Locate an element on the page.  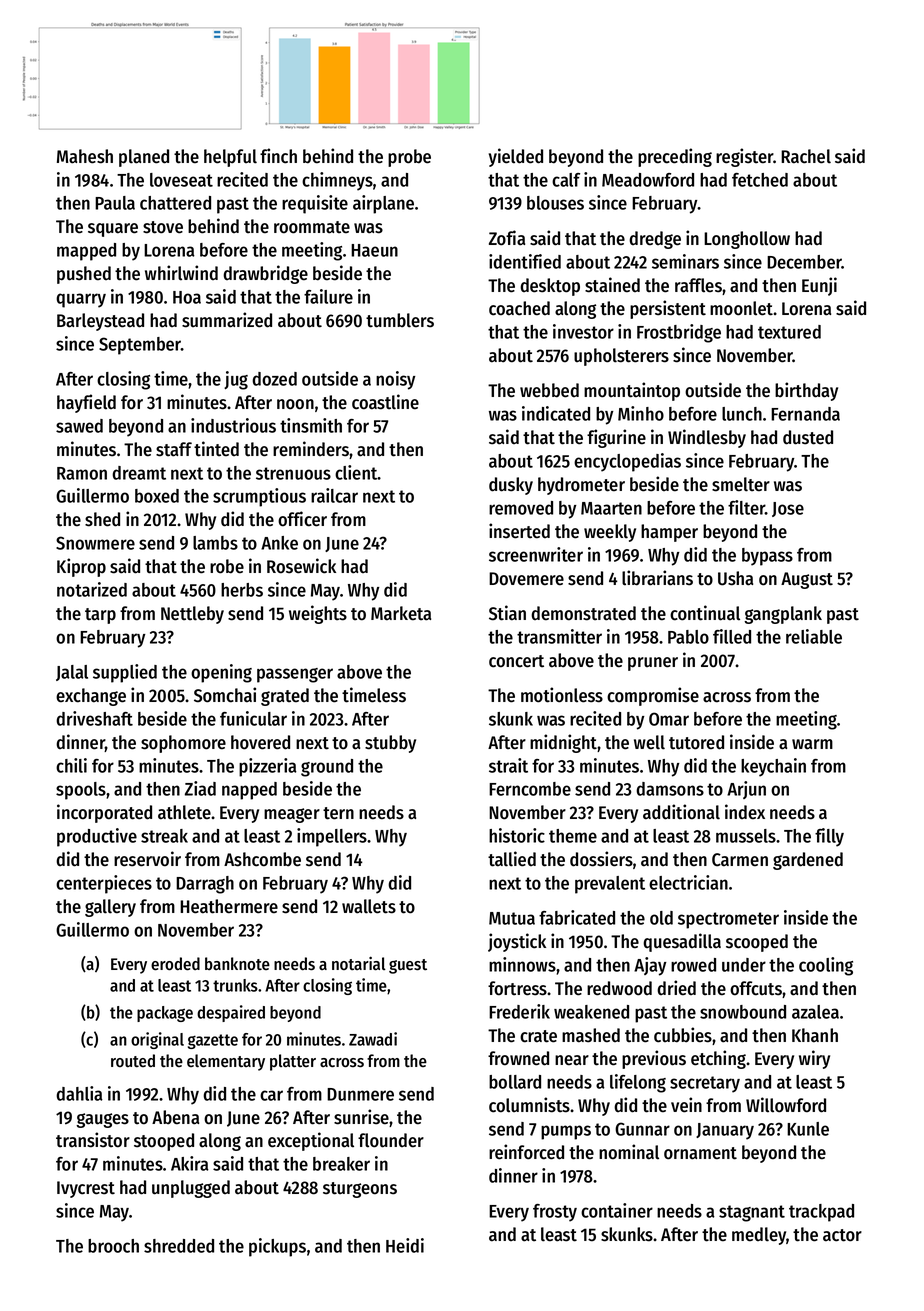
finch is located at coordinates (278, 156).
